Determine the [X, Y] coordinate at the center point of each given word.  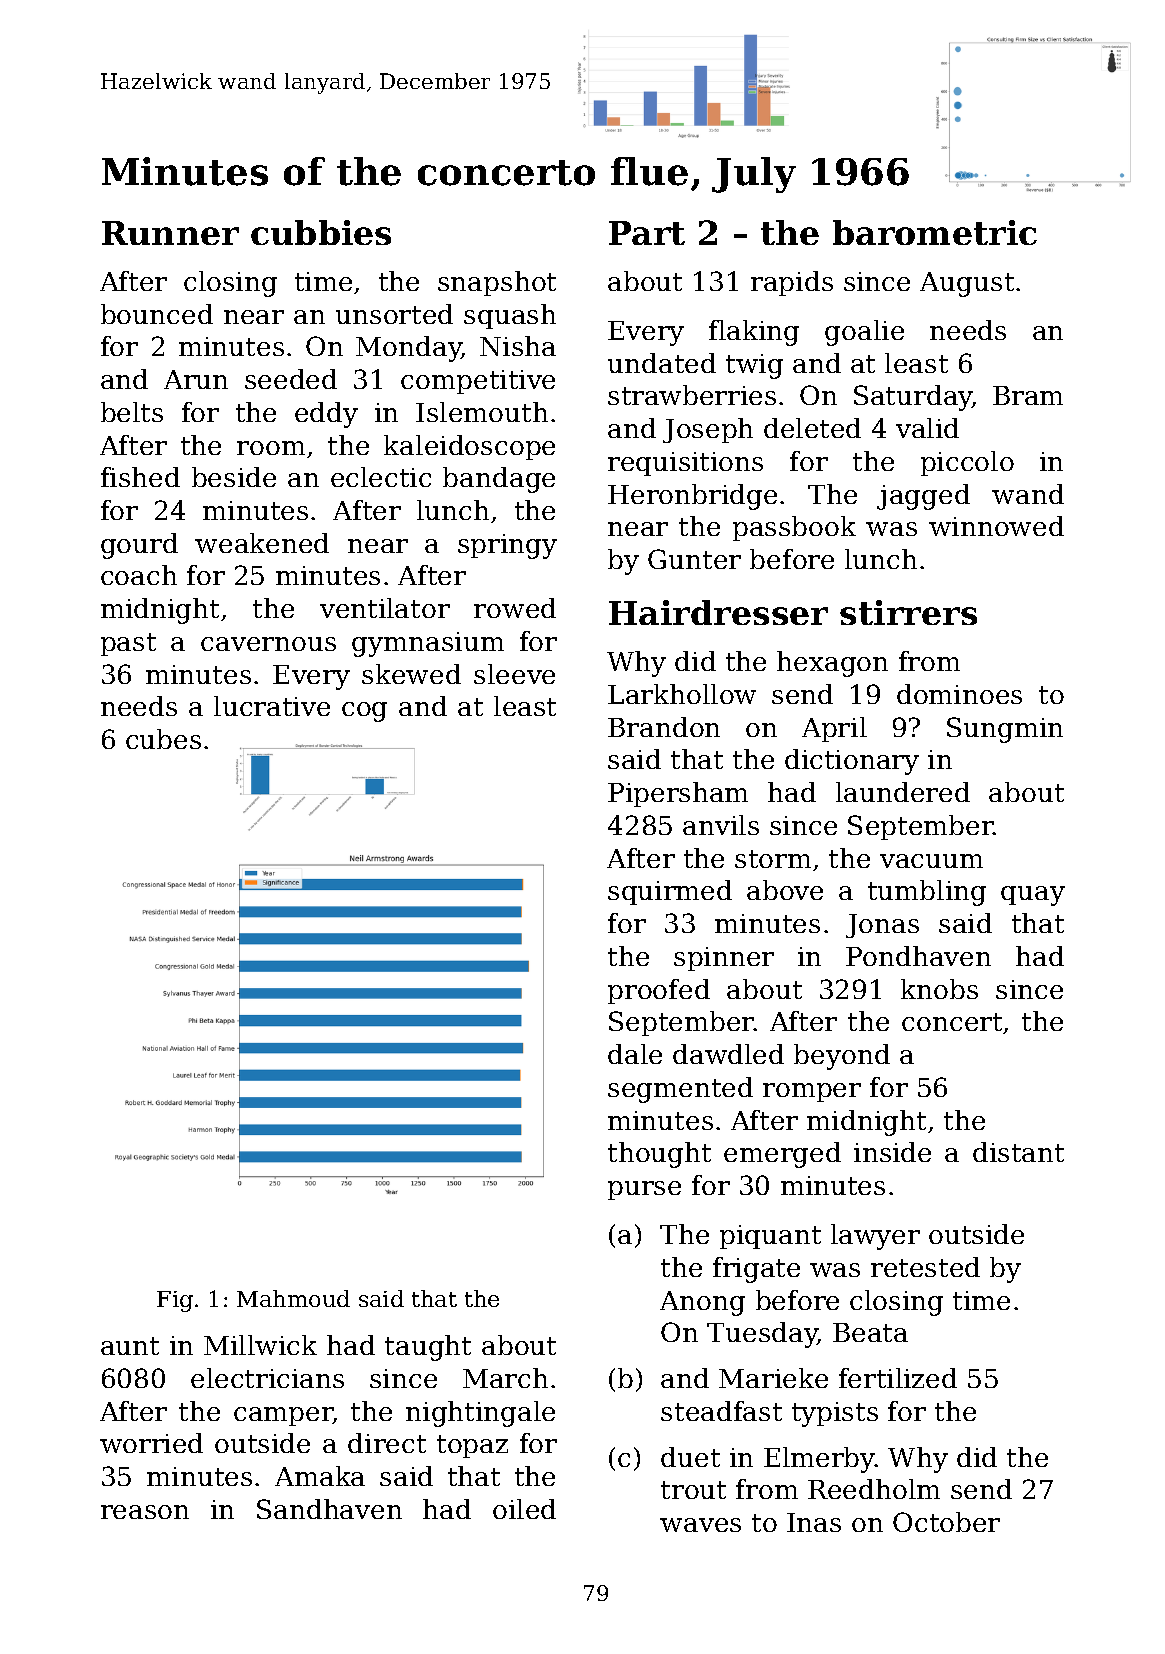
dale [635, 1054]
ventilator [385, 608]
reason [145, 1512]
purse [644, 1190]
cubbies [321, 232]
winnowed [996, 526]
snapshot [497, 283]
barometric [935, 232]
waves [700, 1525]
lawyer [875, 1237]
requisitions [685, 464]
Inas [814, 1522]
